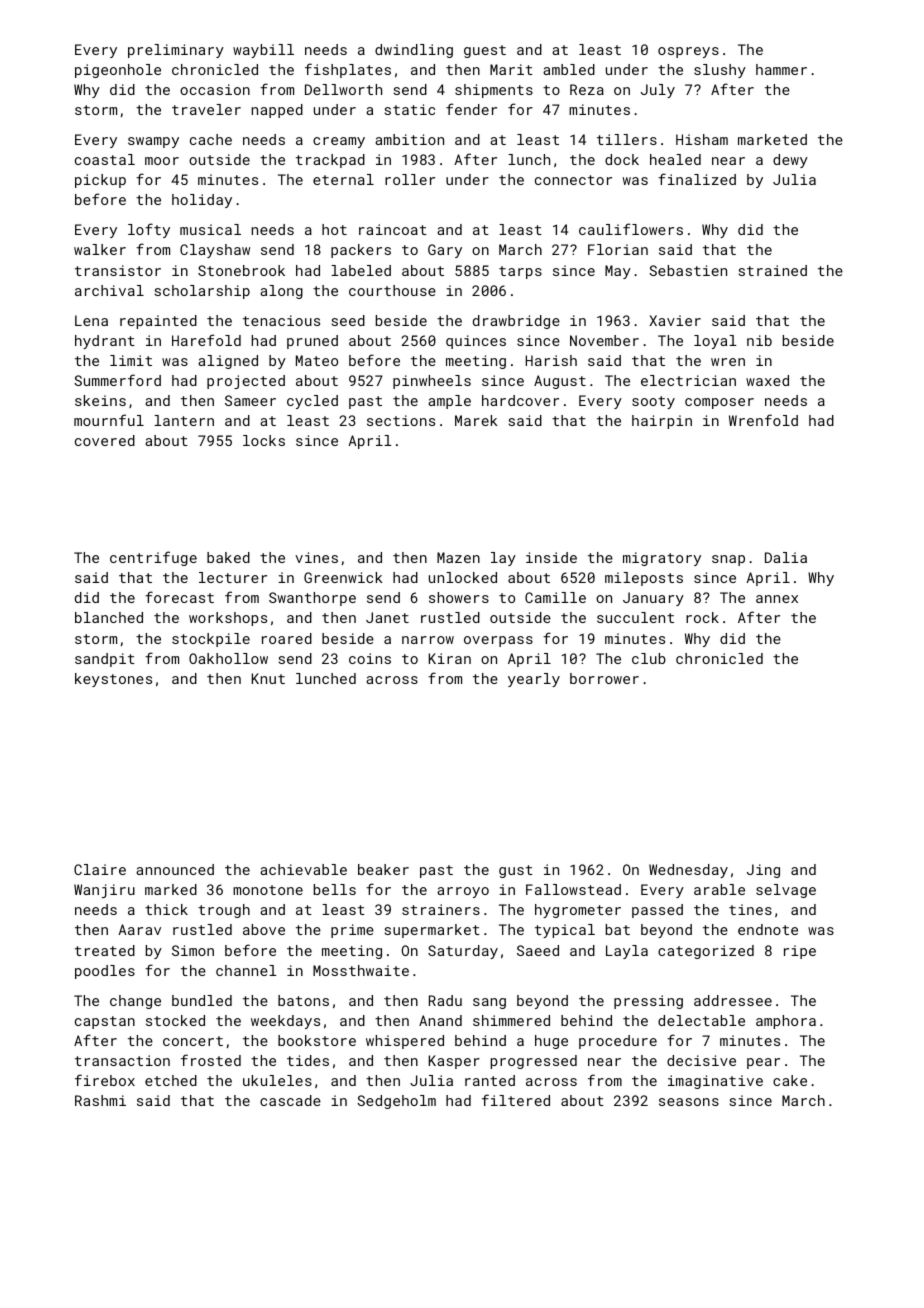 This document has height=1308, width=924. What do you see at coordinates (702, 617) in the document?
I see `rock` at bounding box center [702, 617].
